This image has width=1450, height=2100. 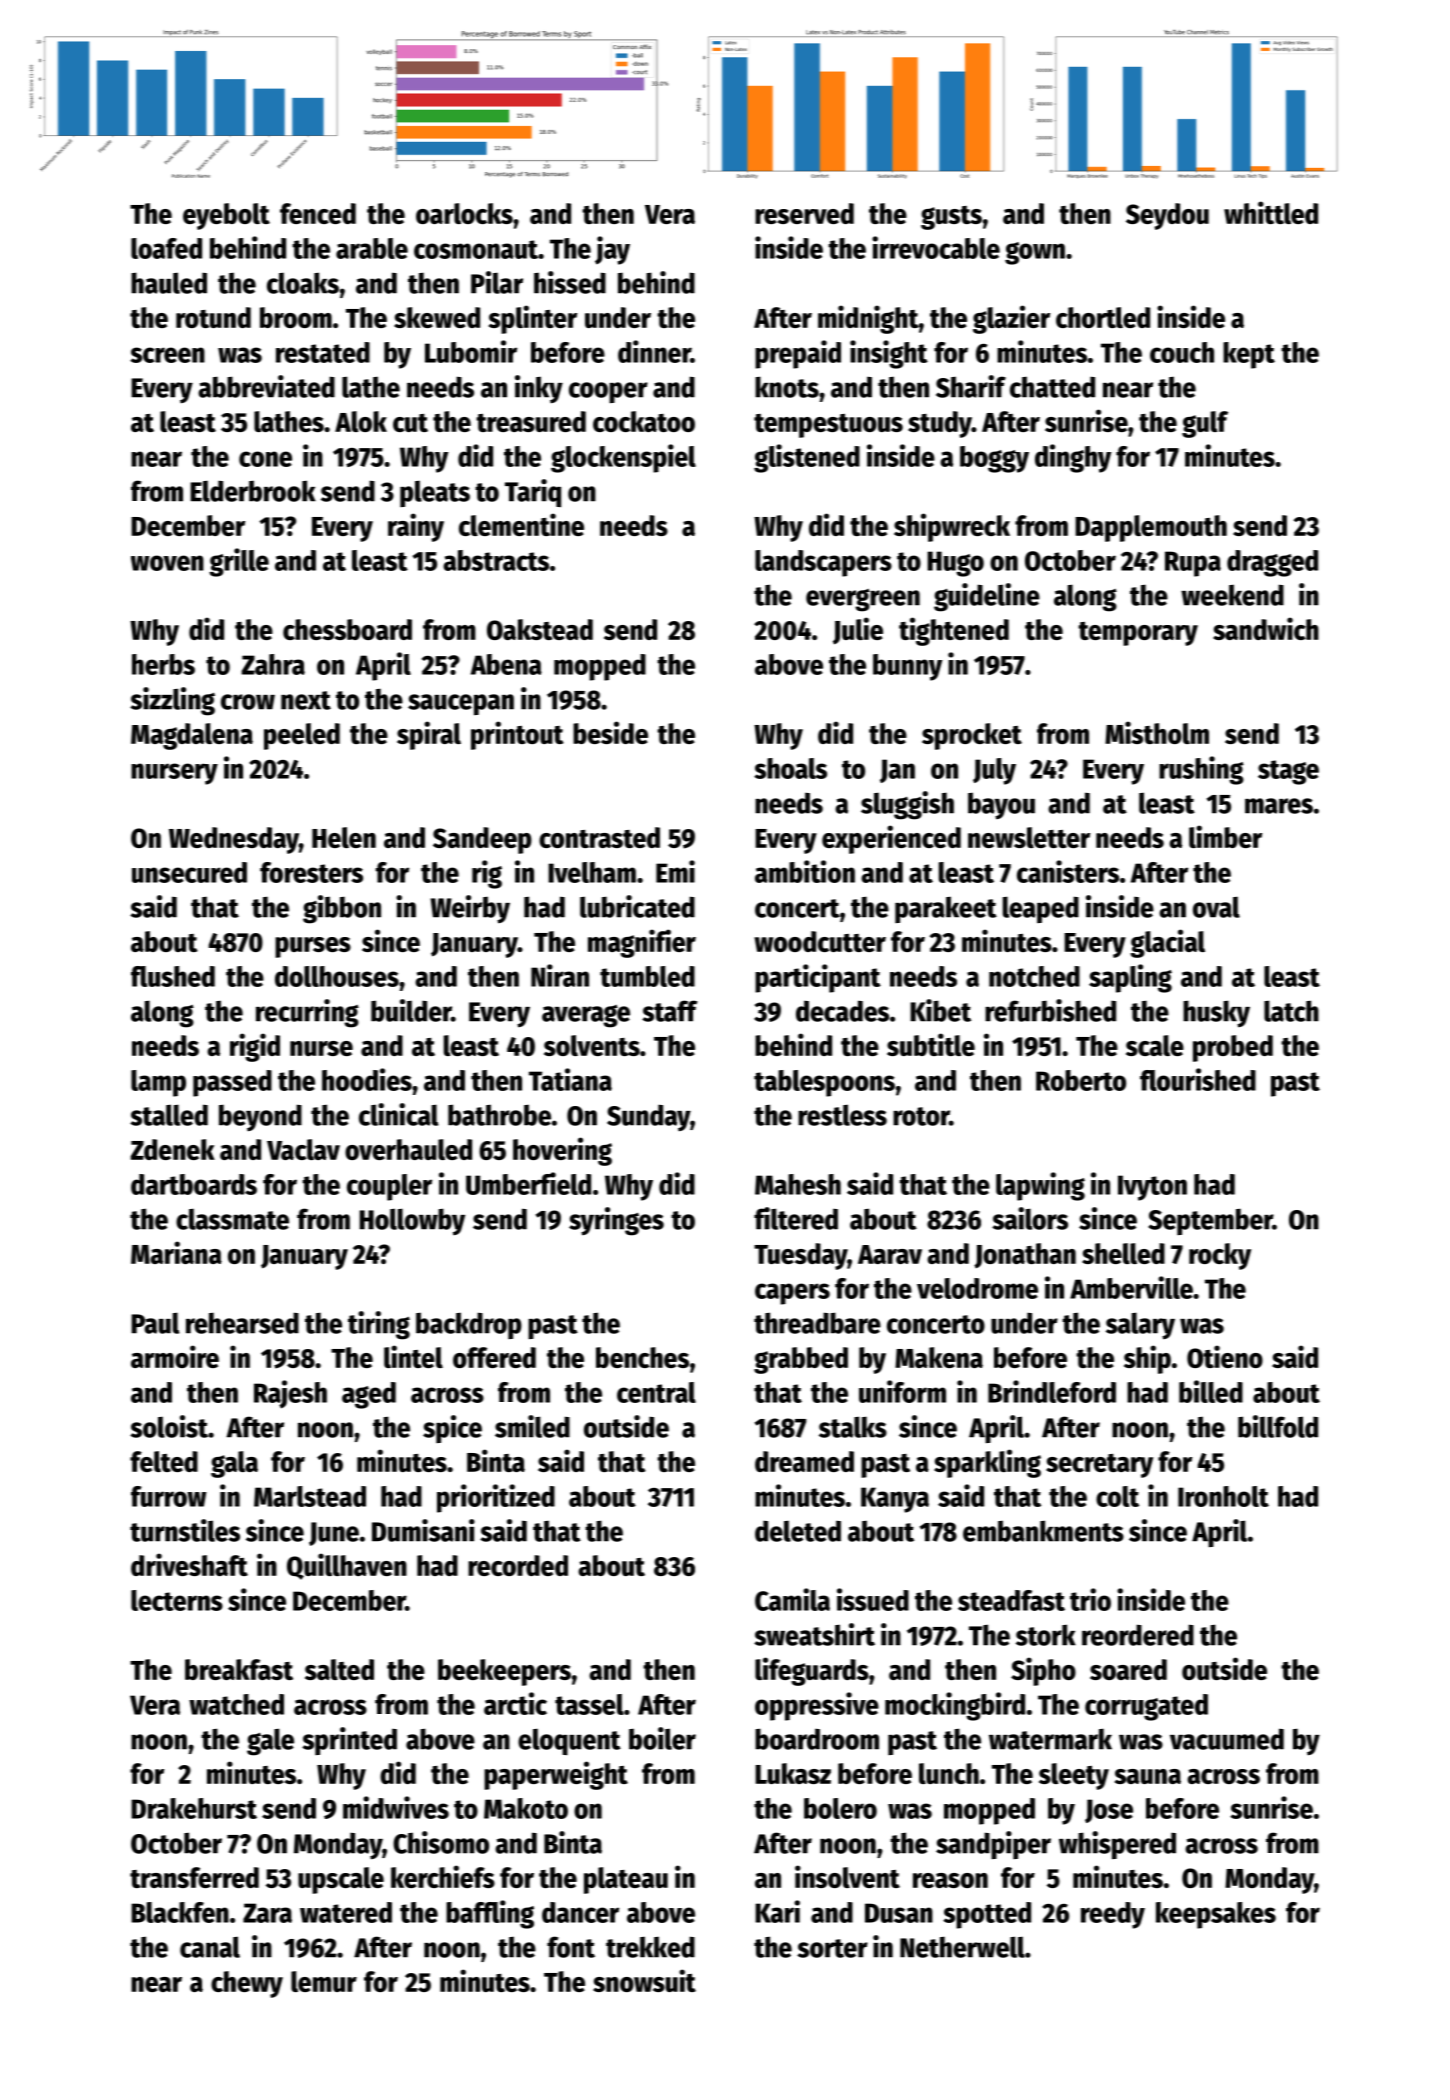 What do you see at coordinates (1227, 1739) in the image?
I see `vacuumed` at bounding box center [1227, 1739].
